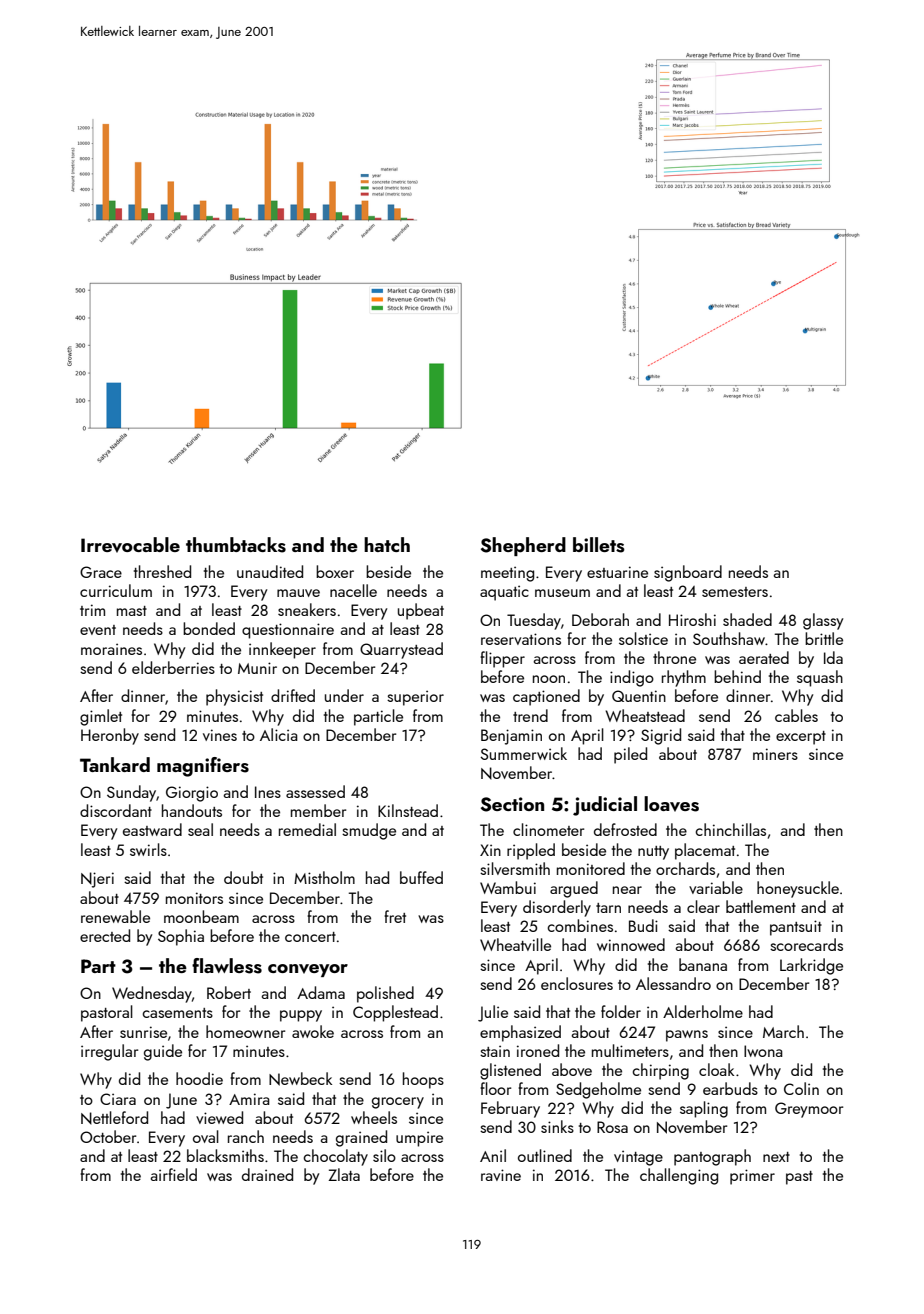 This document has height=1314, width=924. Describe the element at coordinates (401, 650) in the document. I see `Quarrystead` at that location.
